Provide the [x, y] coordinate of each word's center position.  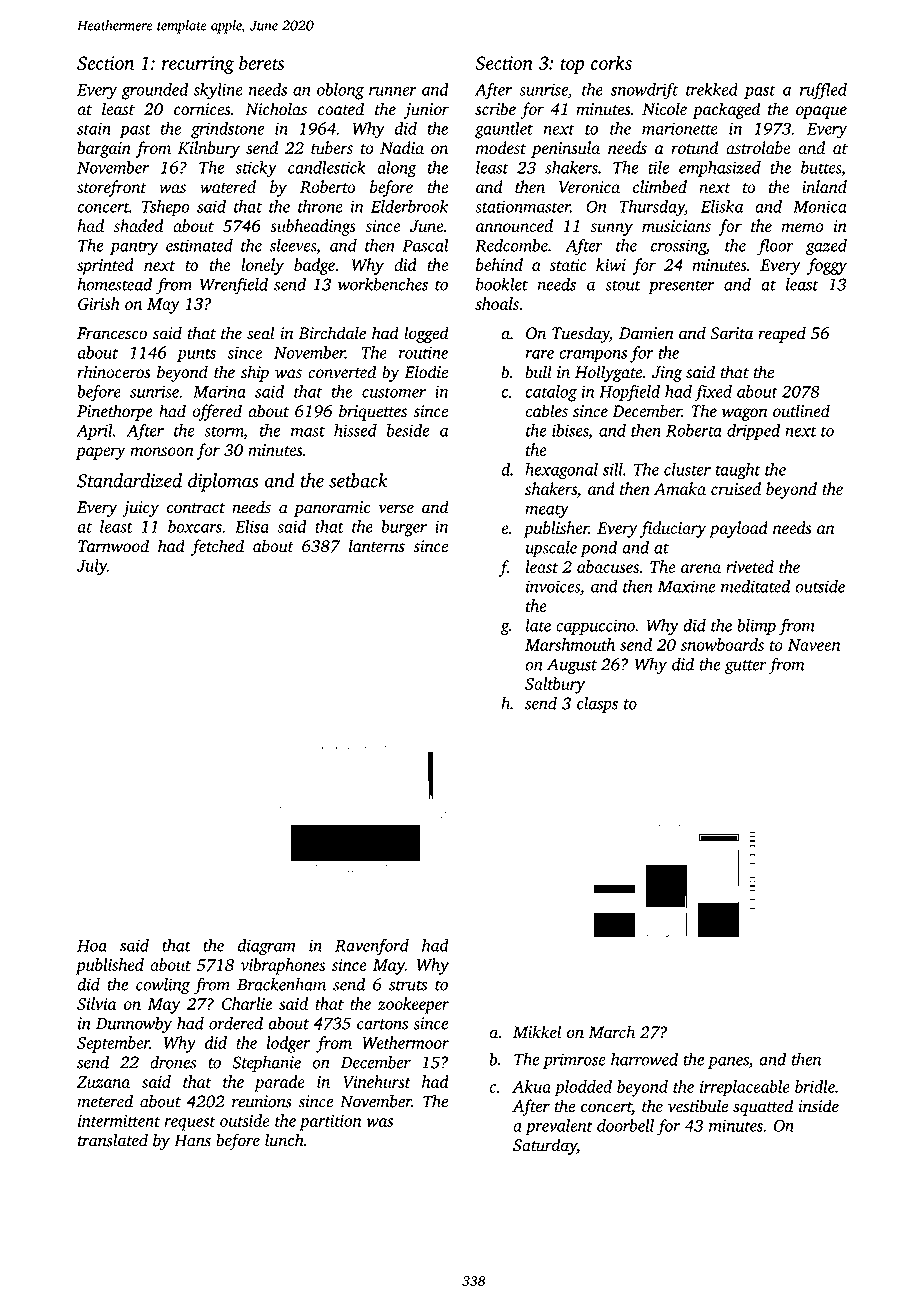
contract [196, 508]
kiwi [611, 264]
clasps [597, 704]
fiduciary [673, 529]
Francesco [112, 333]
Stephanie [266, 1063]
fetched [217, 547]
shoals [497, 303]
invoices [553, 586]
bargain [104, 149]
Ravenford [372, 947]
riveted [750, 566]
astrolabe [758, 148]
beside [408, 430]
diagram [267, 947]
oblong [340, 91]
